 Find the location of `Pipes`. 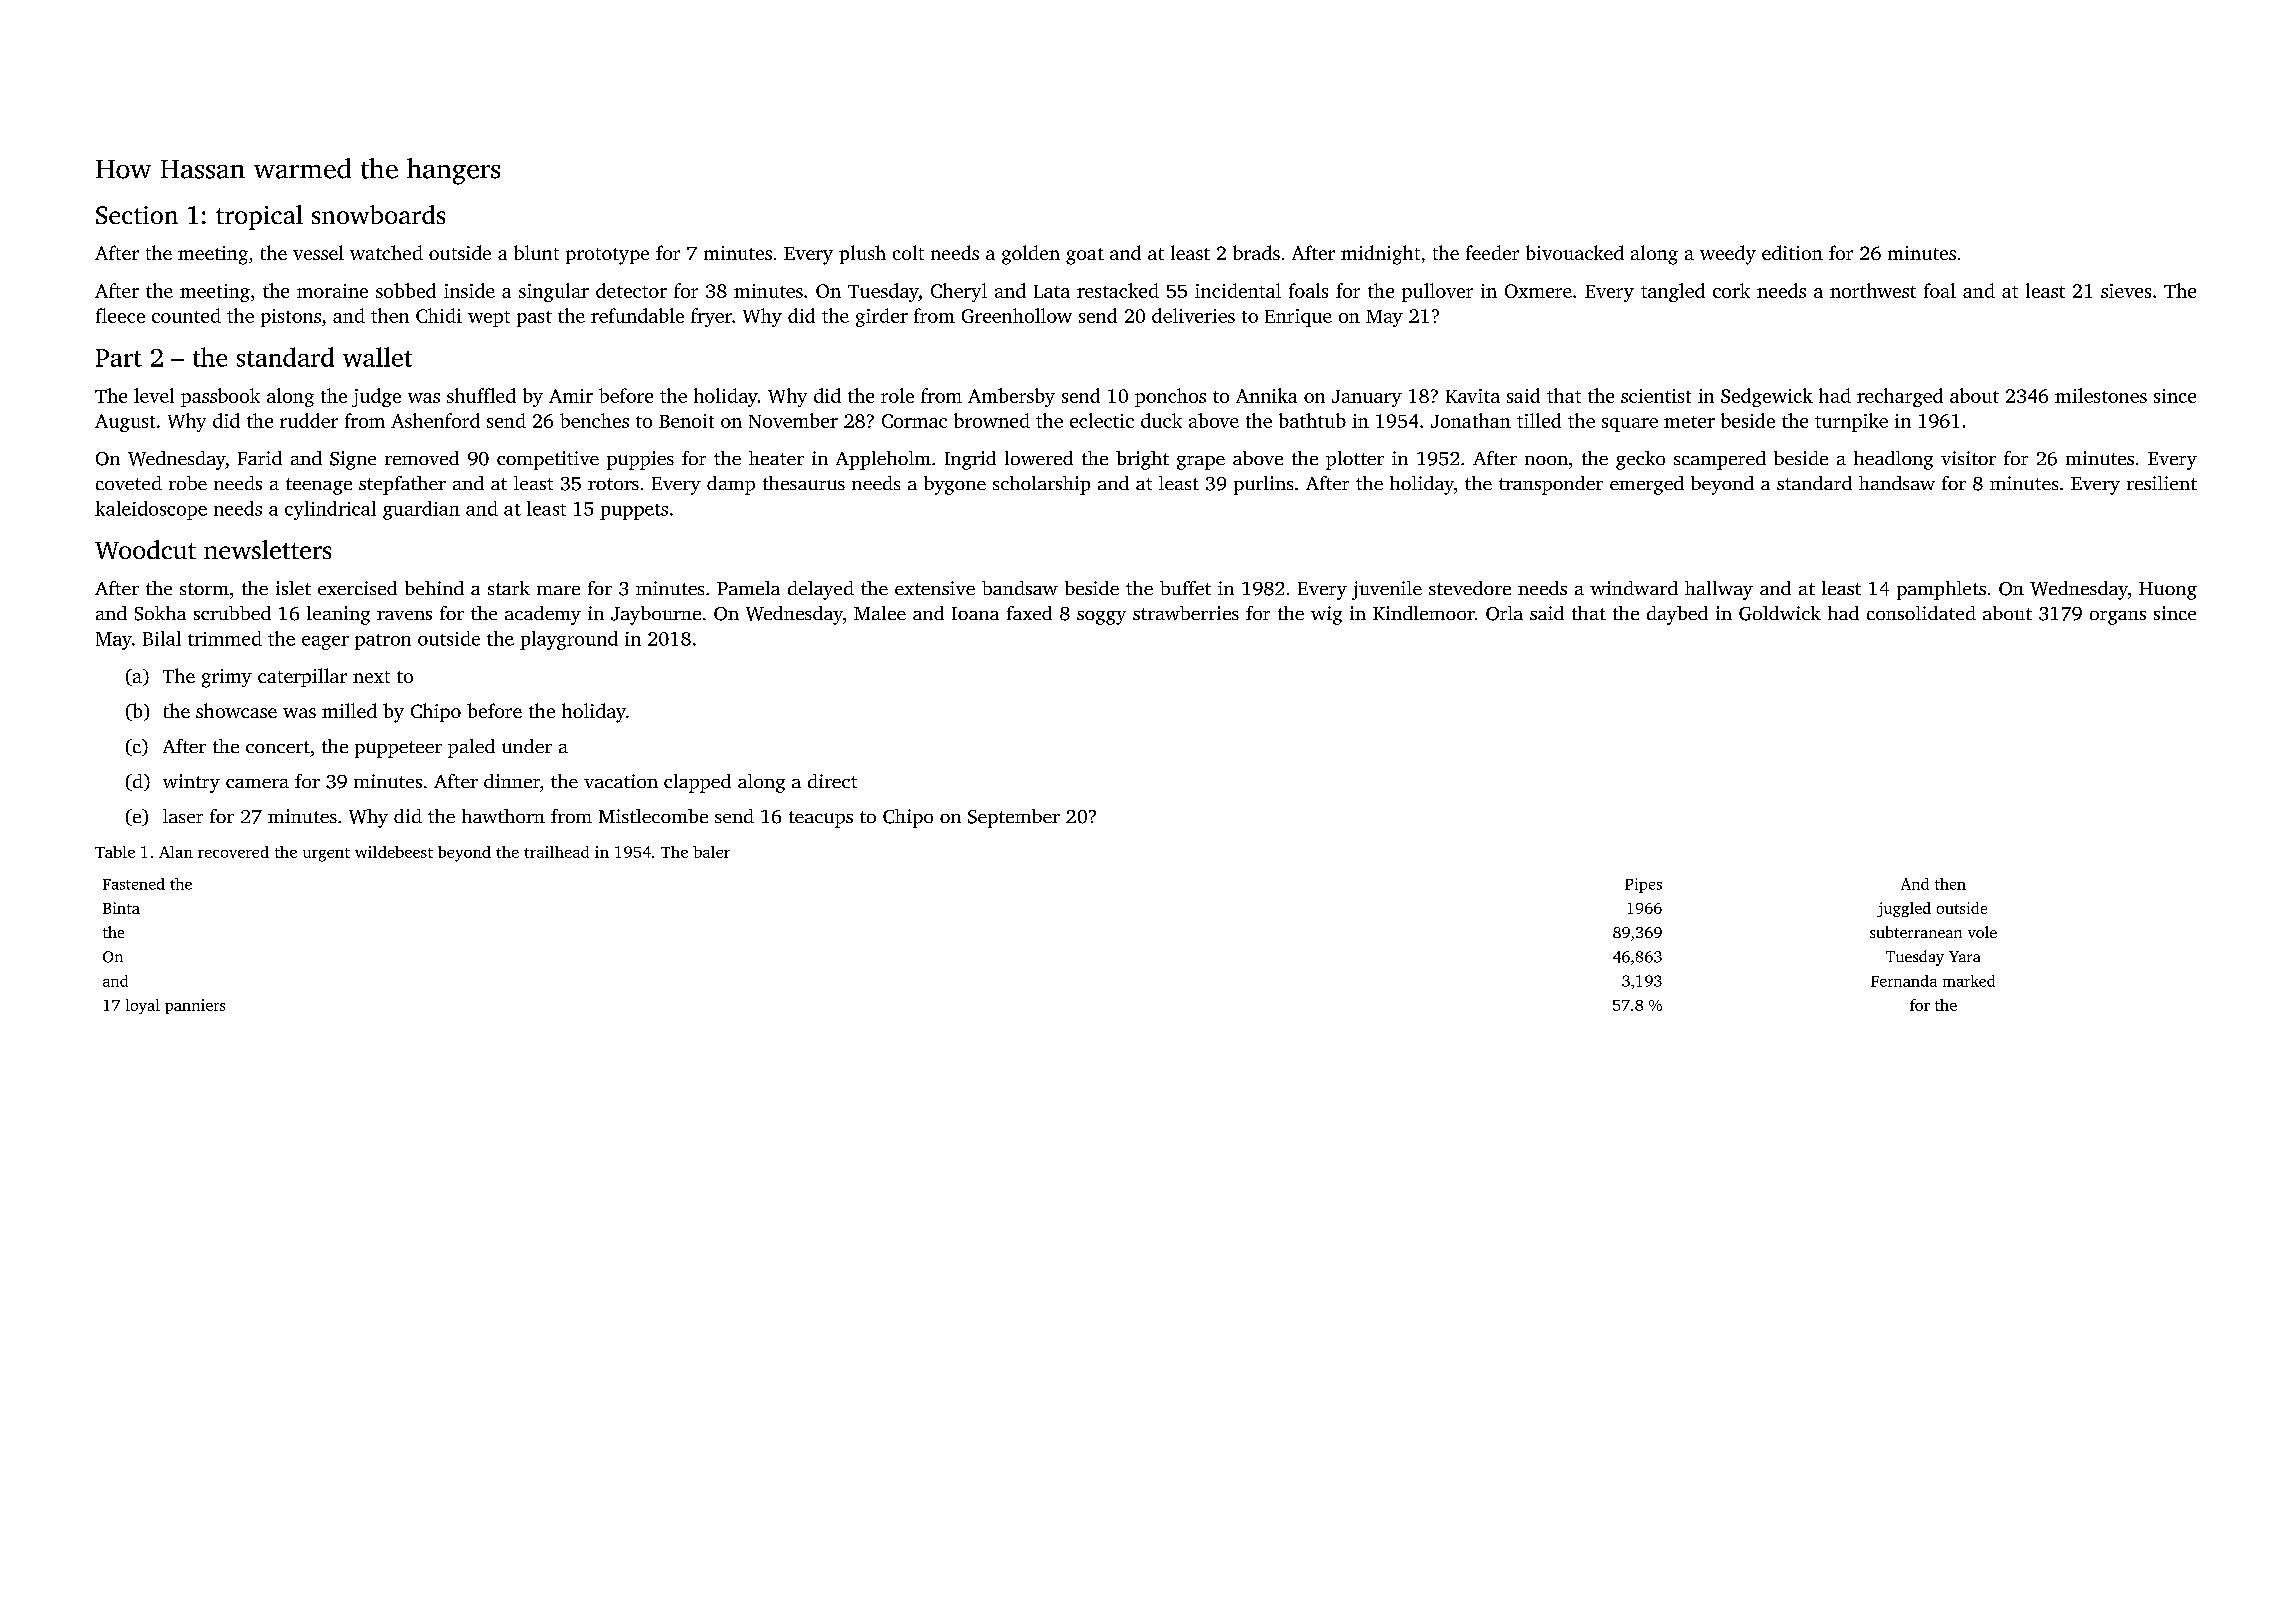

Pipes is located at coordinates (1643, 885).
